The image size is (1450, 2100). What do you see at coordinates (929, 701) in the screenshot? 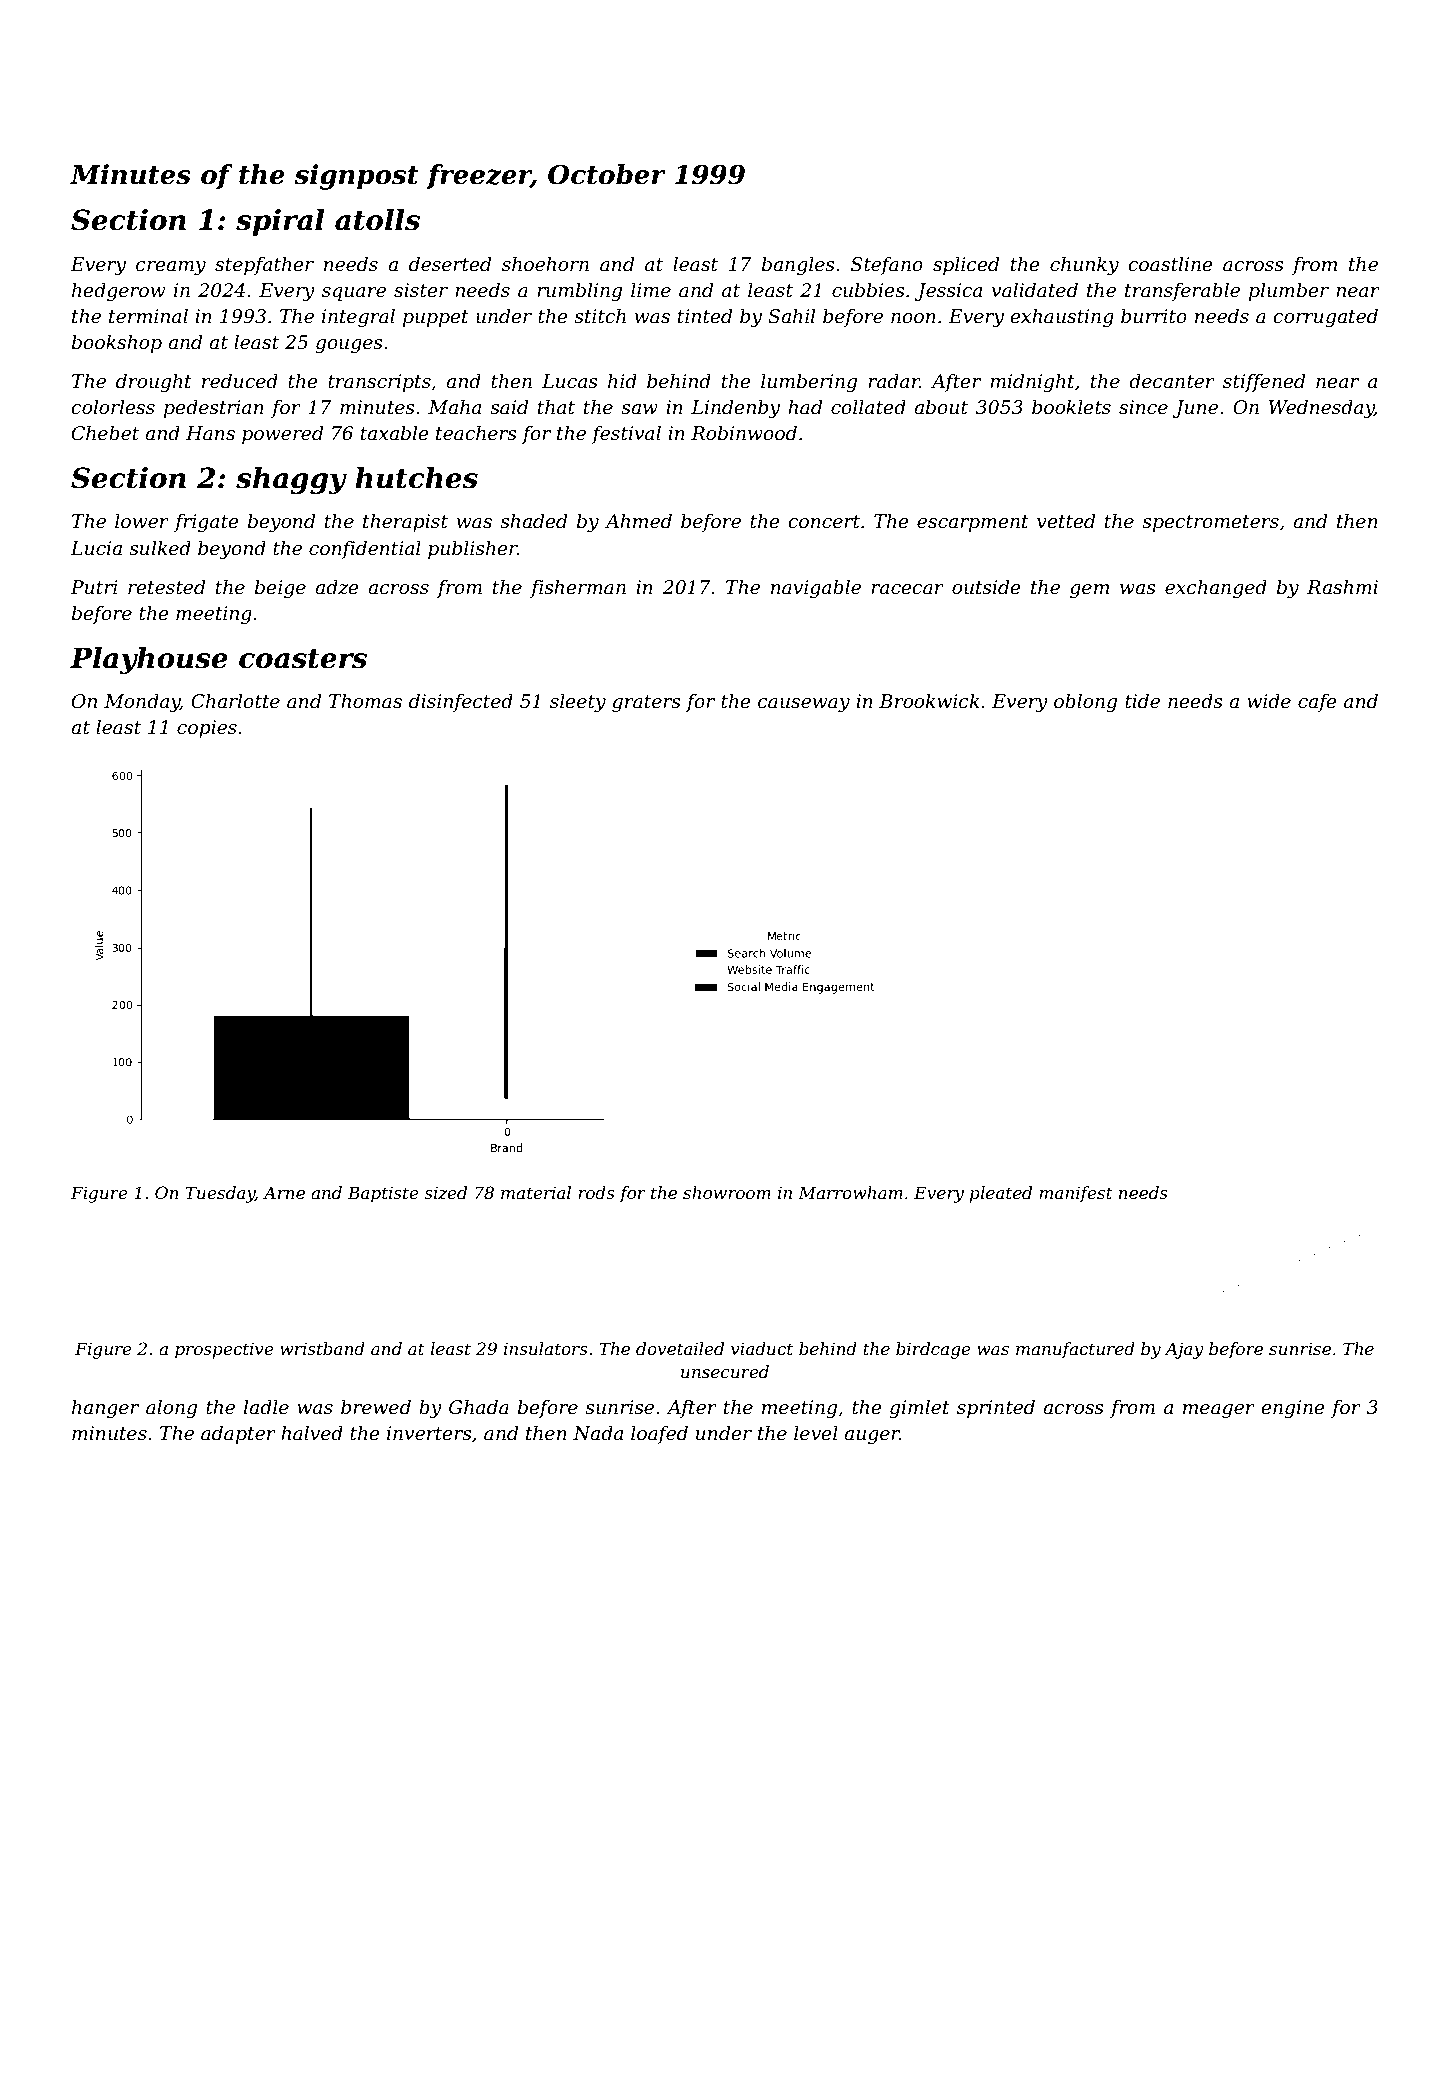
I see `Brookwick` at bounding box center [929, 701].
